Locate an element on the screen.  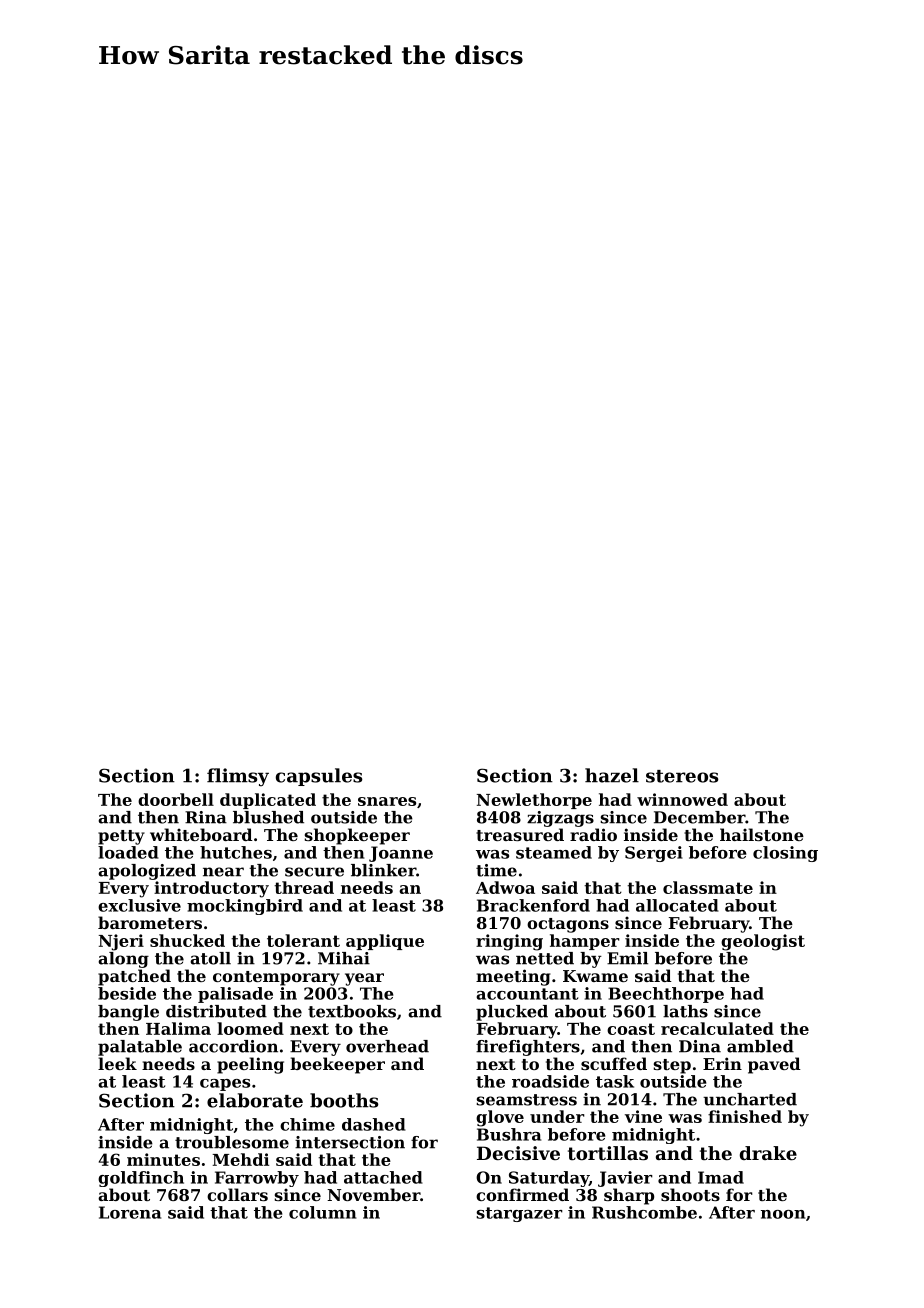
minutes is located at coordinates (163, 1159).
